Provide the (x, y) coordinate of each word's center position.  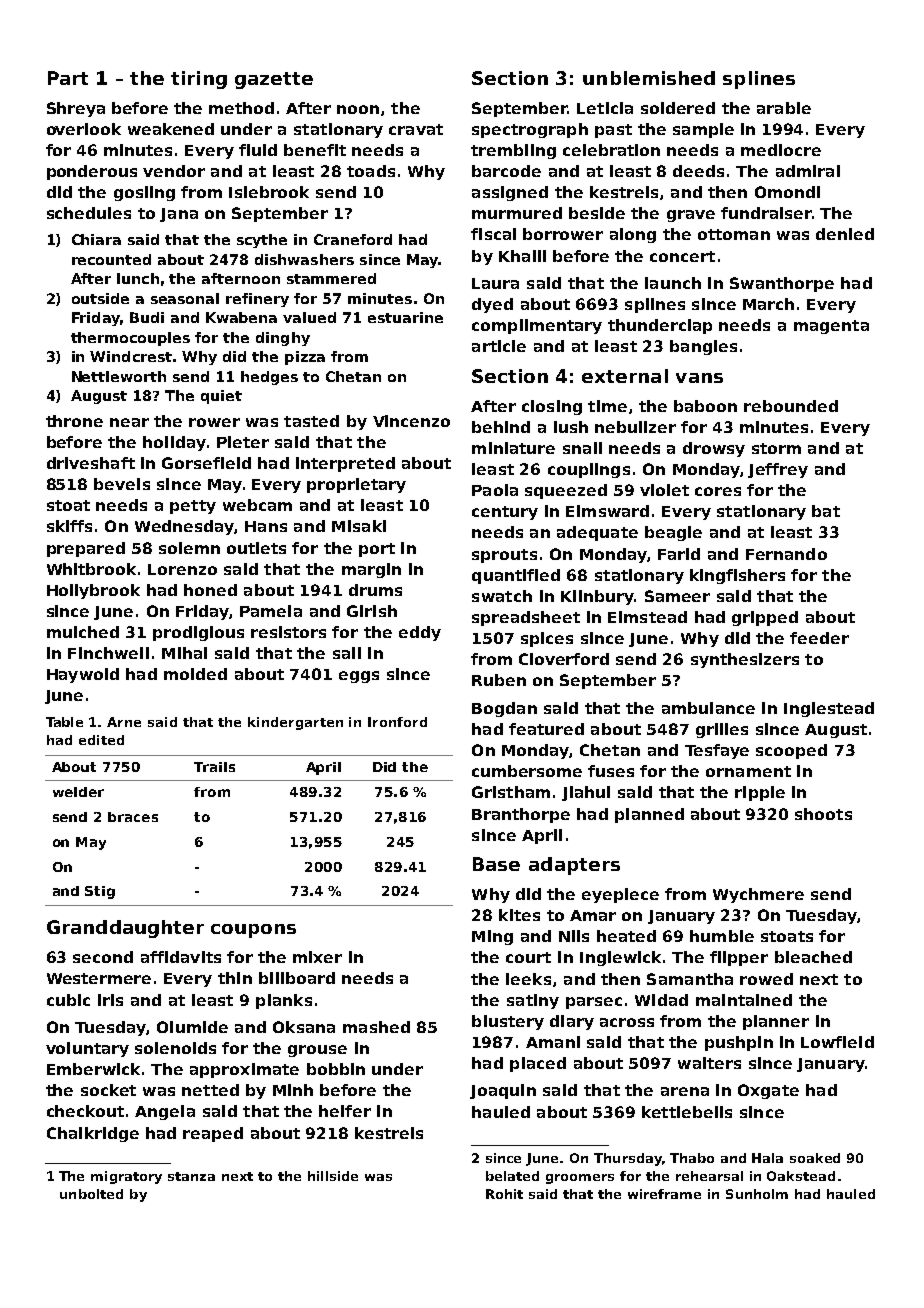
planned (649, 815)
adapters (574, 866)
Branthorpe (521, 815)
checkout (85, 1111)
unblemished (649, 78)
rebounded (791, 406)
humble (722, 936)
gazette (274, 80)
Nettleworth (119, 376)
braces (133, 817)
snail (582, 448)
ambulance (708, 708)
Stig (100, 892)
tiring (199, 80)
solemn (189, 548)
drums (375, 590)
